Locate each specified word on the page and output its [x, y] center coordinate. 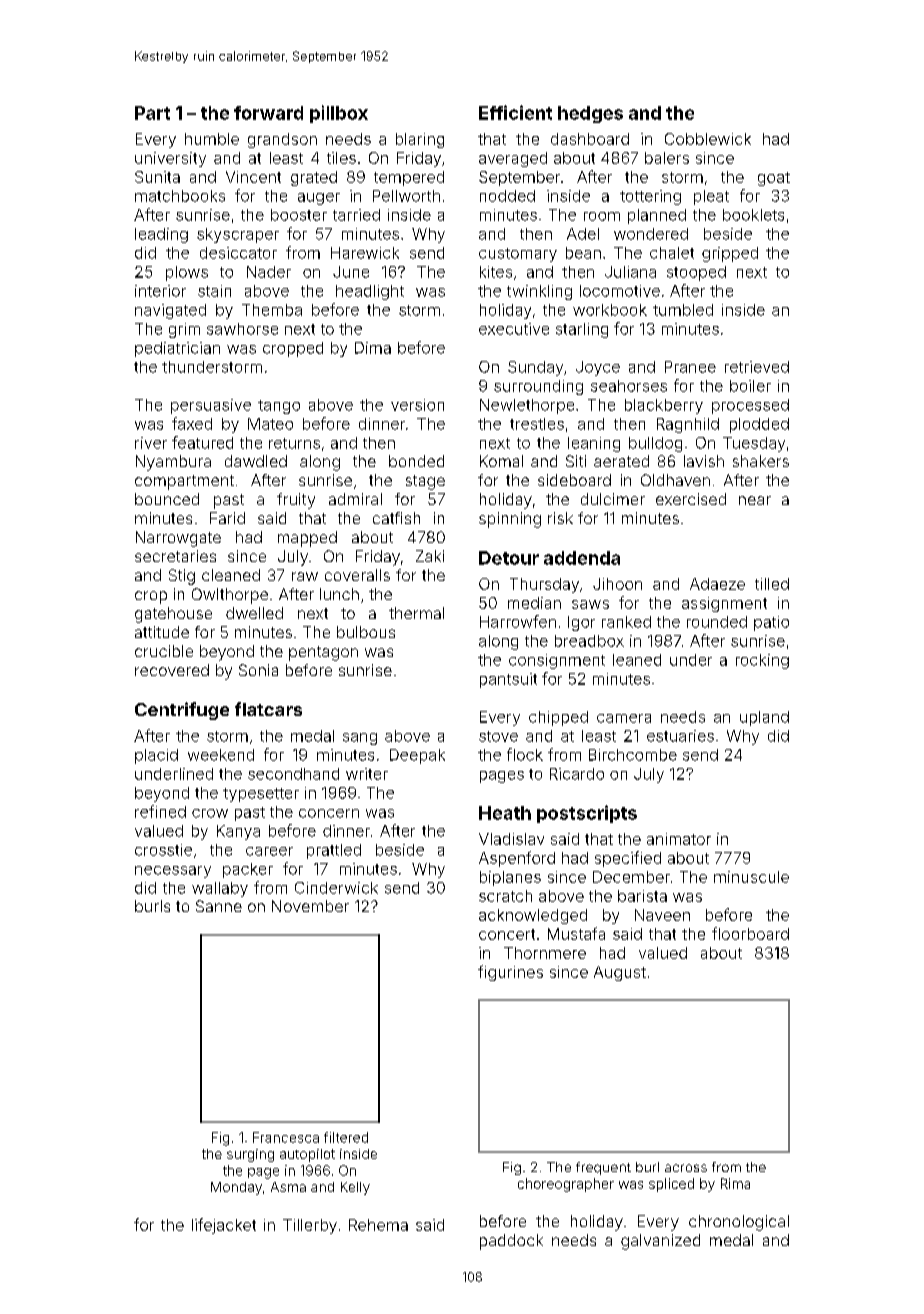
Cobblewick [708, 139]
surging [250, 1155]
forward [268, 113]
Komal [501, 461]
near [755, 500]
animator [679, 839]
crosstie [163, 850]
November [310, 906]
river [151, 443]
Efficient [515, 112]
